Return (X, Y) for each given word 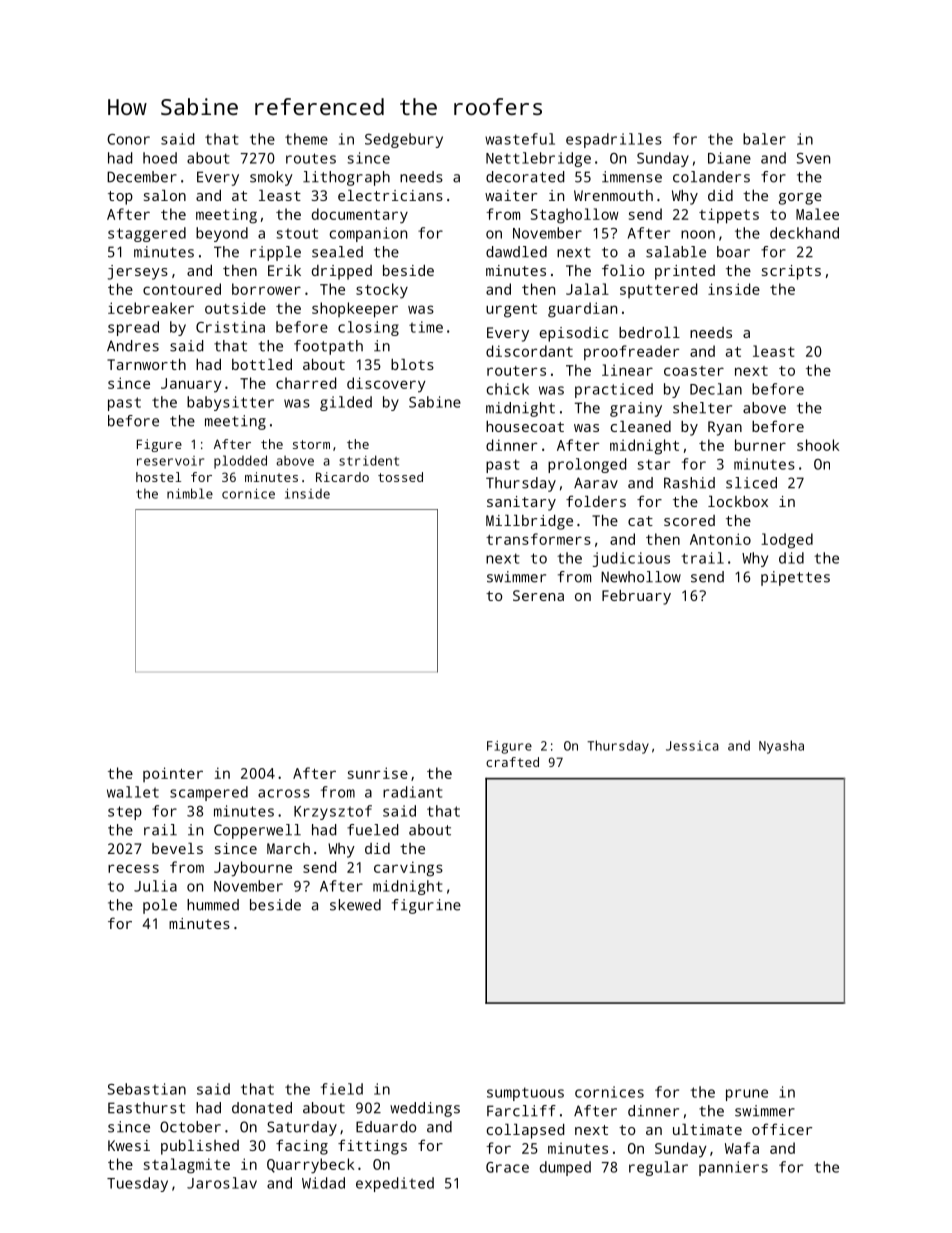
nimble (190, 493)
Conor (128, 139)
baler (764, 139)
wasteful (520, 139)
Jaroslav (222, 1183)
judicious (631, 559)
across (284, 793)
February (636, 597)
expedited (395, 1184)
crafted (512, 762)
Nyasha (781, 747)
